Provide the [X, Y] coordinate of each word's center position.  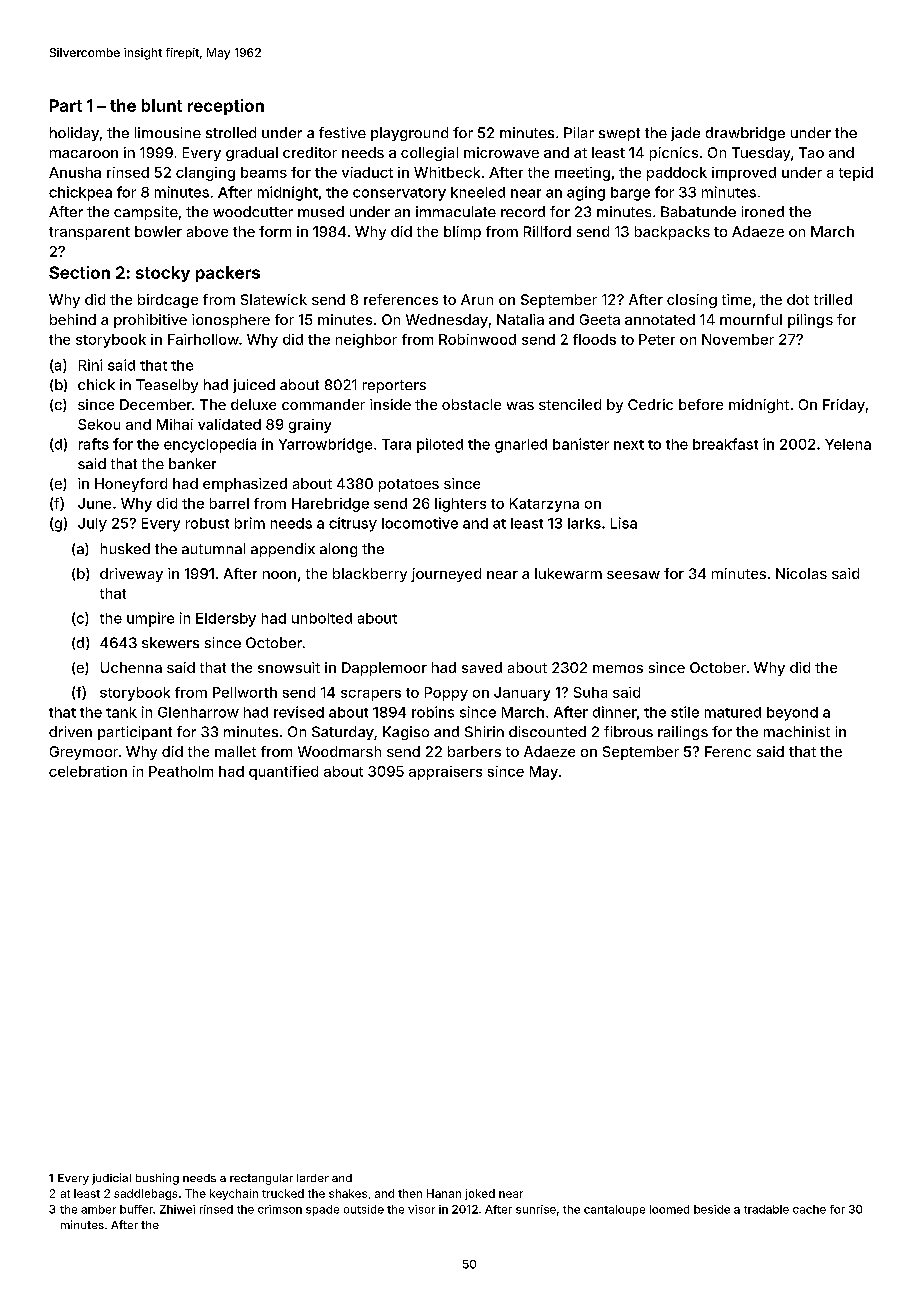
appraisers [445, 773]
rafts [94, 444]
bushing [157, 1179]
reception [226, 107]
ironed [763, 211]
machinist [797, 731]
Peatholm [181, 771]
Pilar [579, 132]
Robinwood [477, 339]
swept [619, 134]
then [410, 1193]
